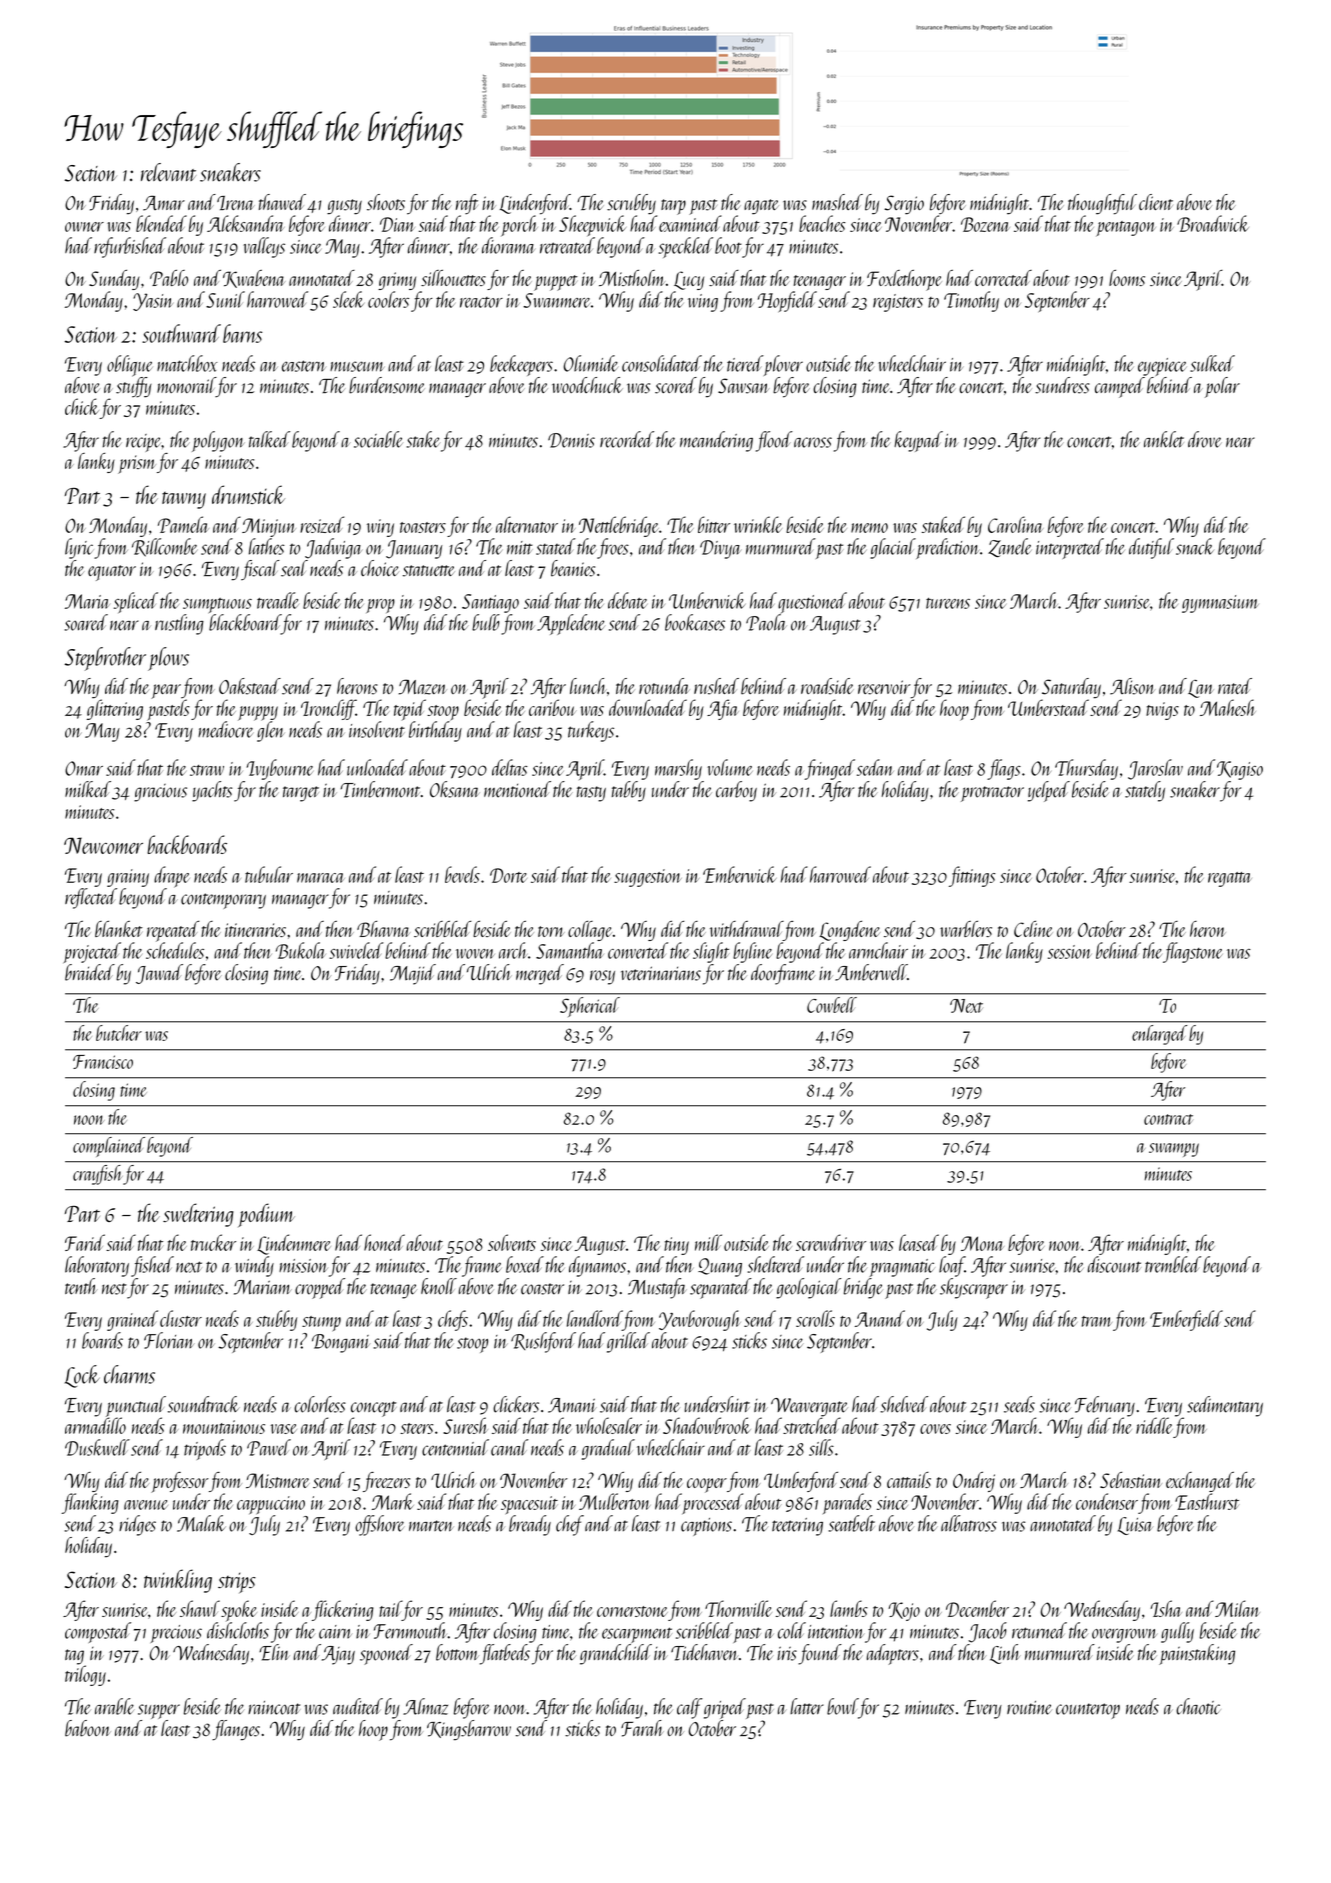 Image resolution: width=1331 pixels, height=1883 pixels. What do you see at coordinates (871, 972) in the image?
I see `Amberwell` at bounding box center [871, 972].
